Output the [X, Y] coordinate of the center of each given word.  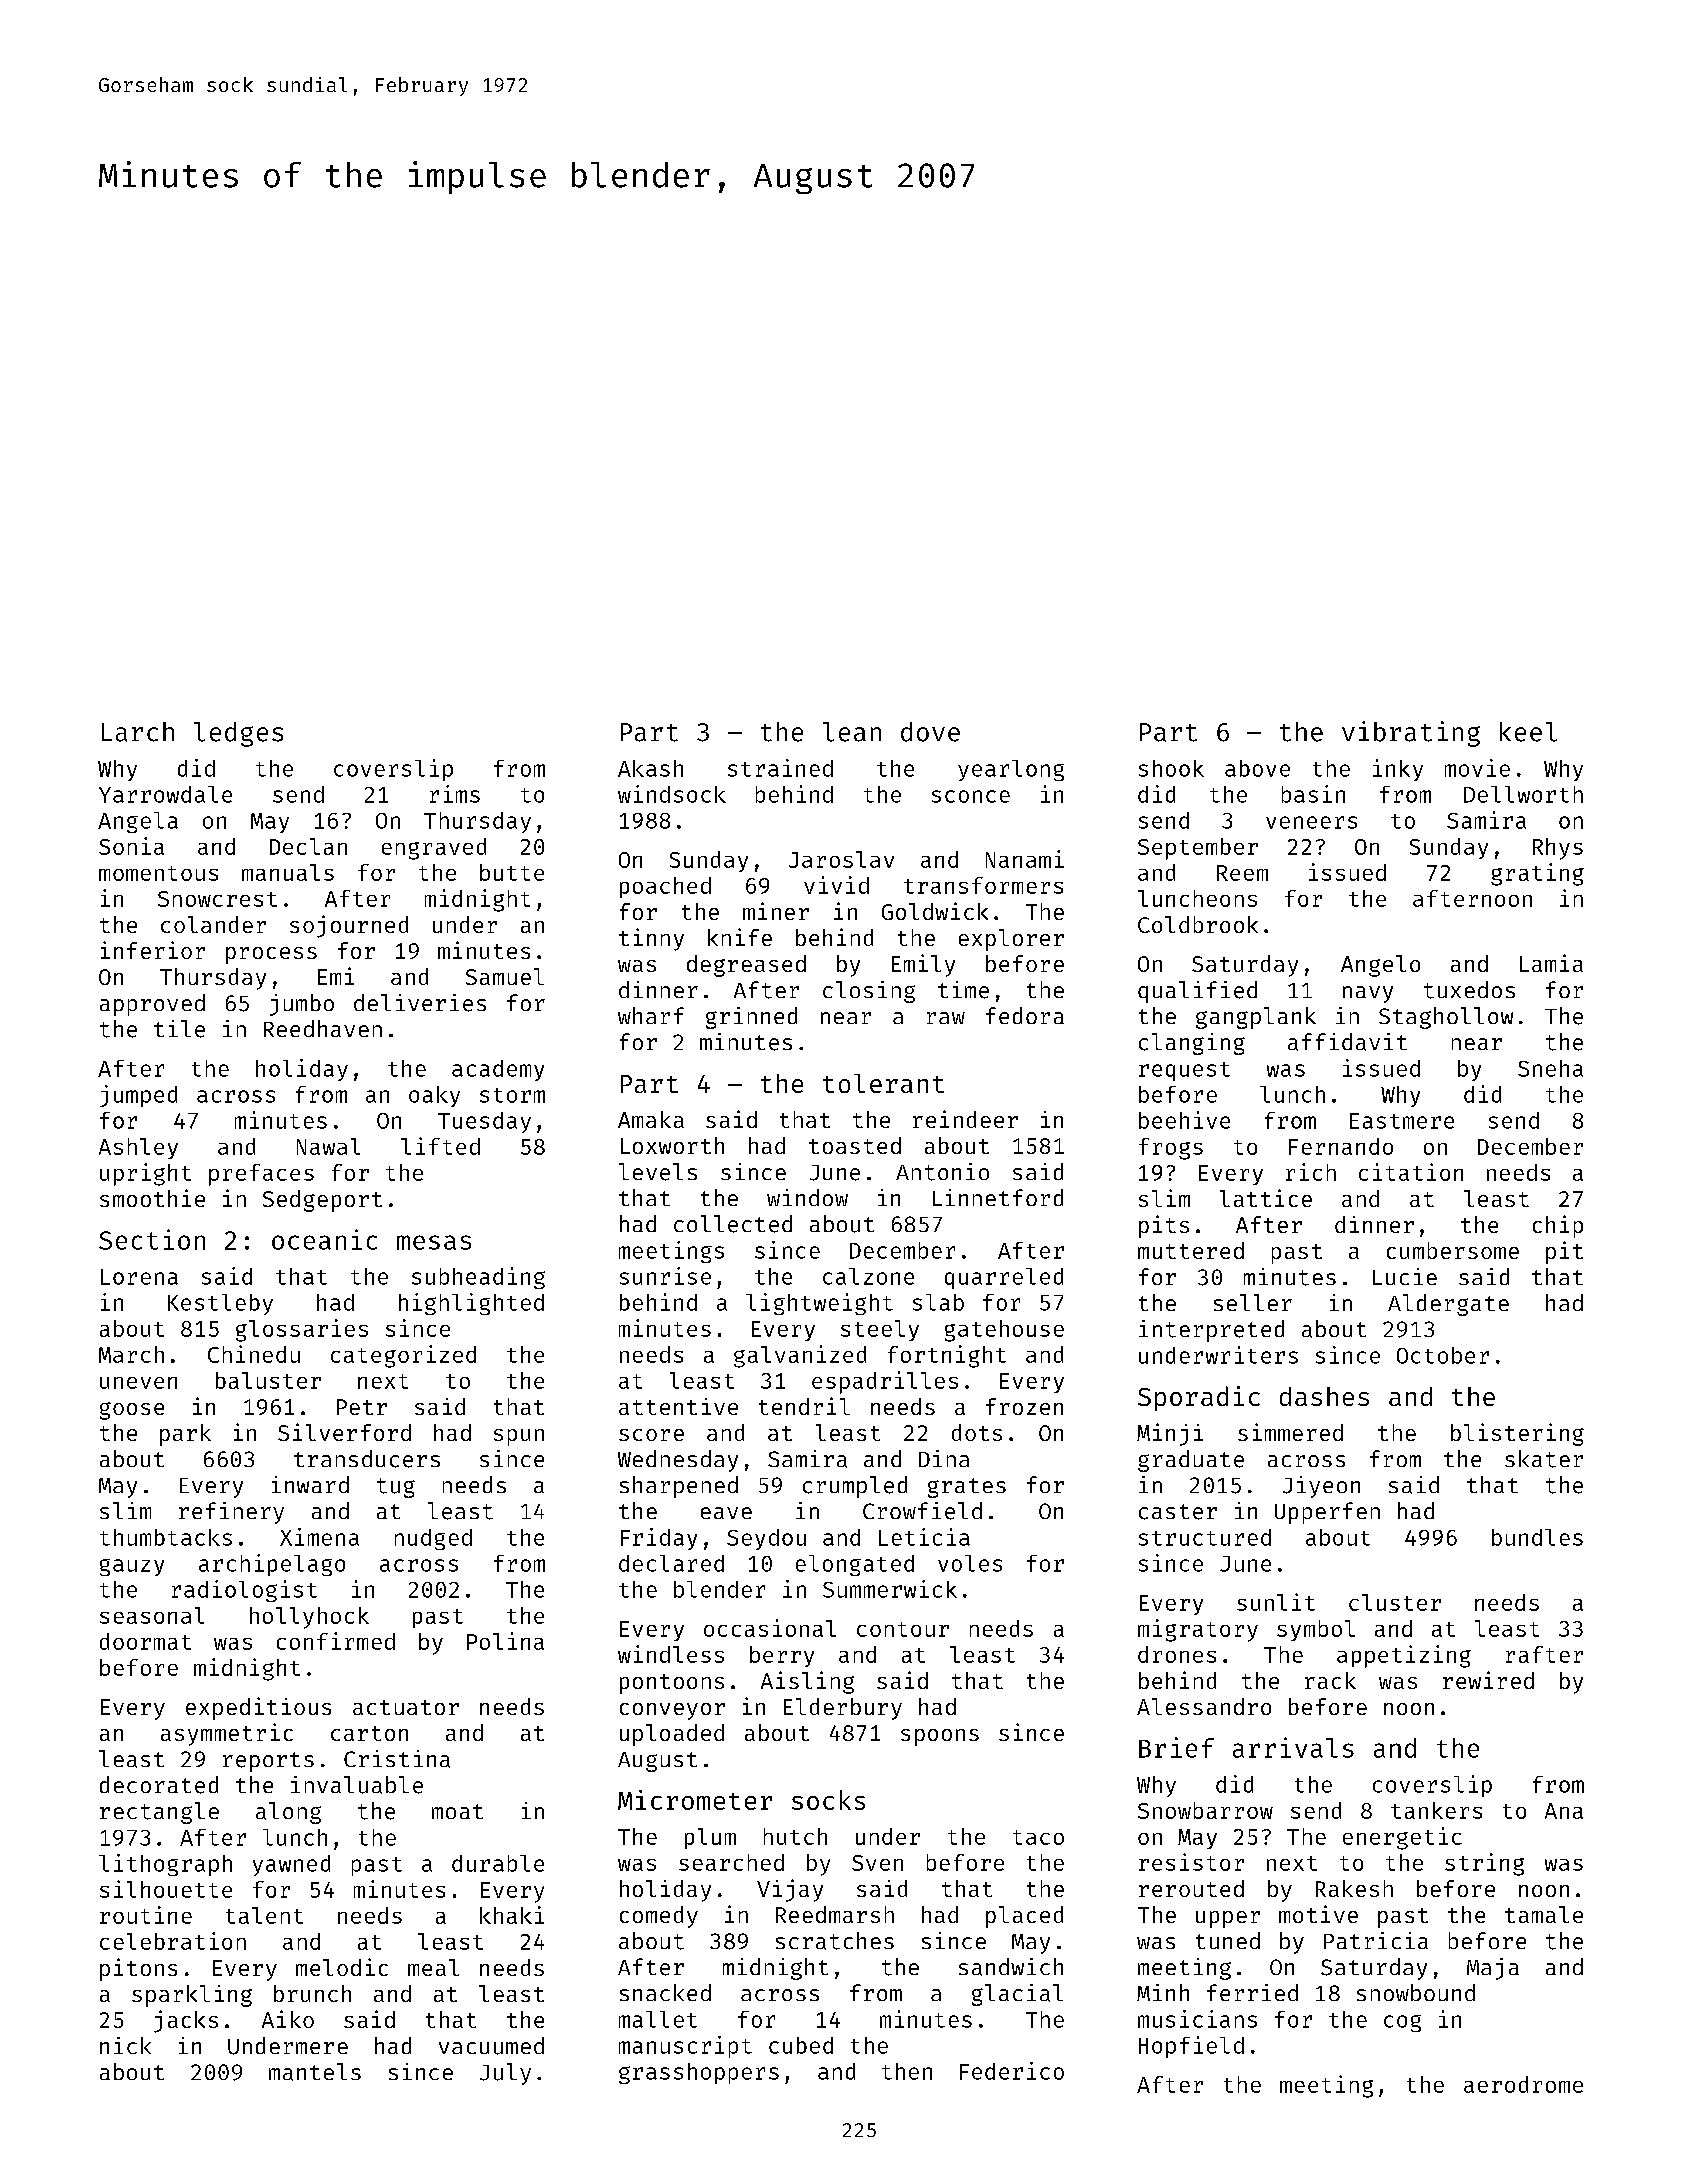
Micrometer [695, 1800]
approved [152, 1005]
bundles [1537, 1537]
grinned [751, 1018]
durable [498, 1863]
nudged [433, 1539]
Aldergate [1448, 1305]
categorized [403, 1356]
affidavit [1347, 1042]
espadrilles [885, 1382]
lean [852, 732]
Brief [1176, 1747]
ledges [238, 734]
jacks [186, 2021]
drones [1177, 1654]
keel [1528, 732]
